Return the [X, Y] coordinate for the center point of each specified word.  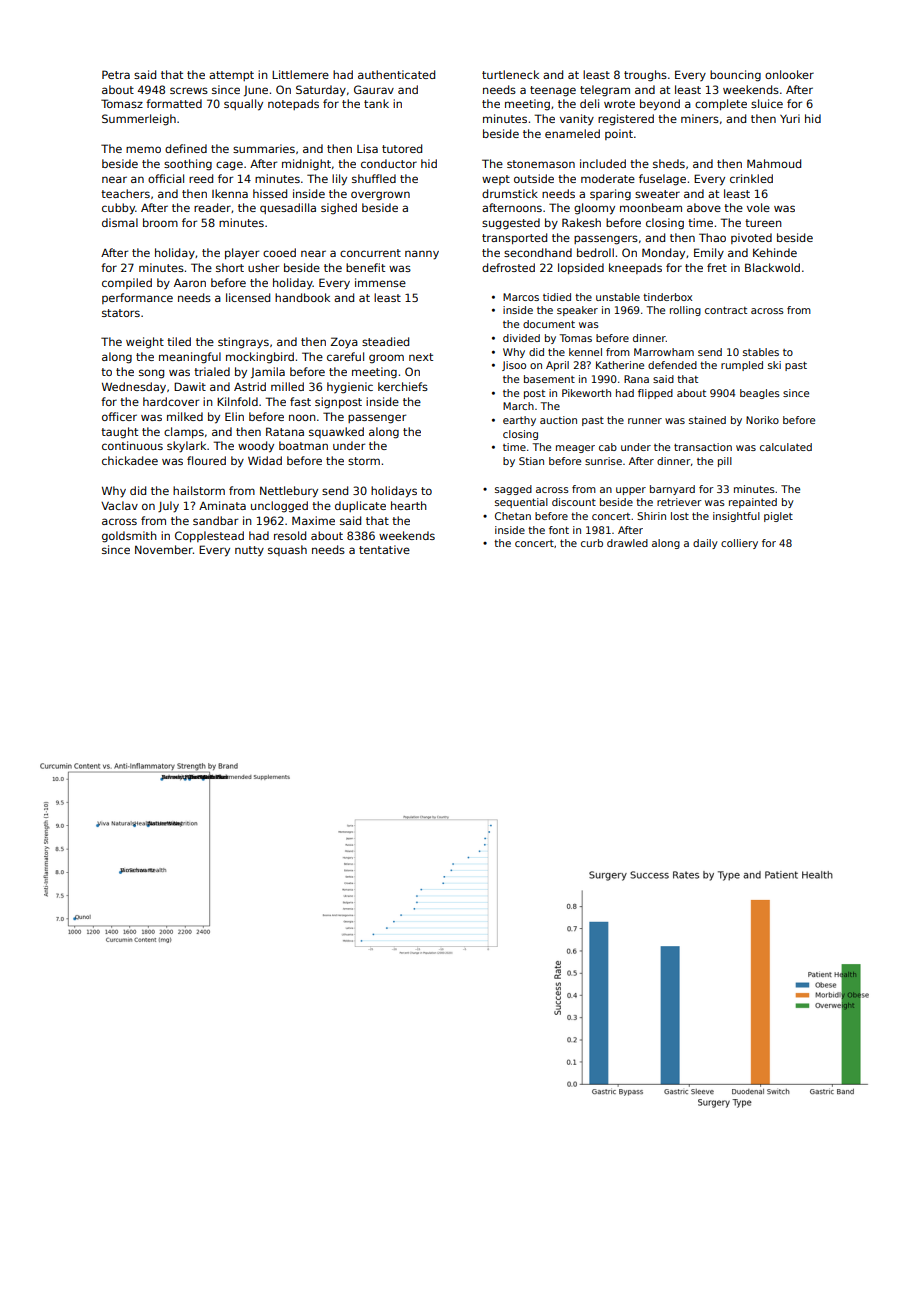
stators [121, 313]
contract [726, 310]
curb [592, 543]
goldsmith [129, 537]
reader [212, 207]
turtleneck [510, 74]
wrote [619, 104]
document [549, 324]
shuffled [374, 178]
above [704, 207]
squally [243, 105]
